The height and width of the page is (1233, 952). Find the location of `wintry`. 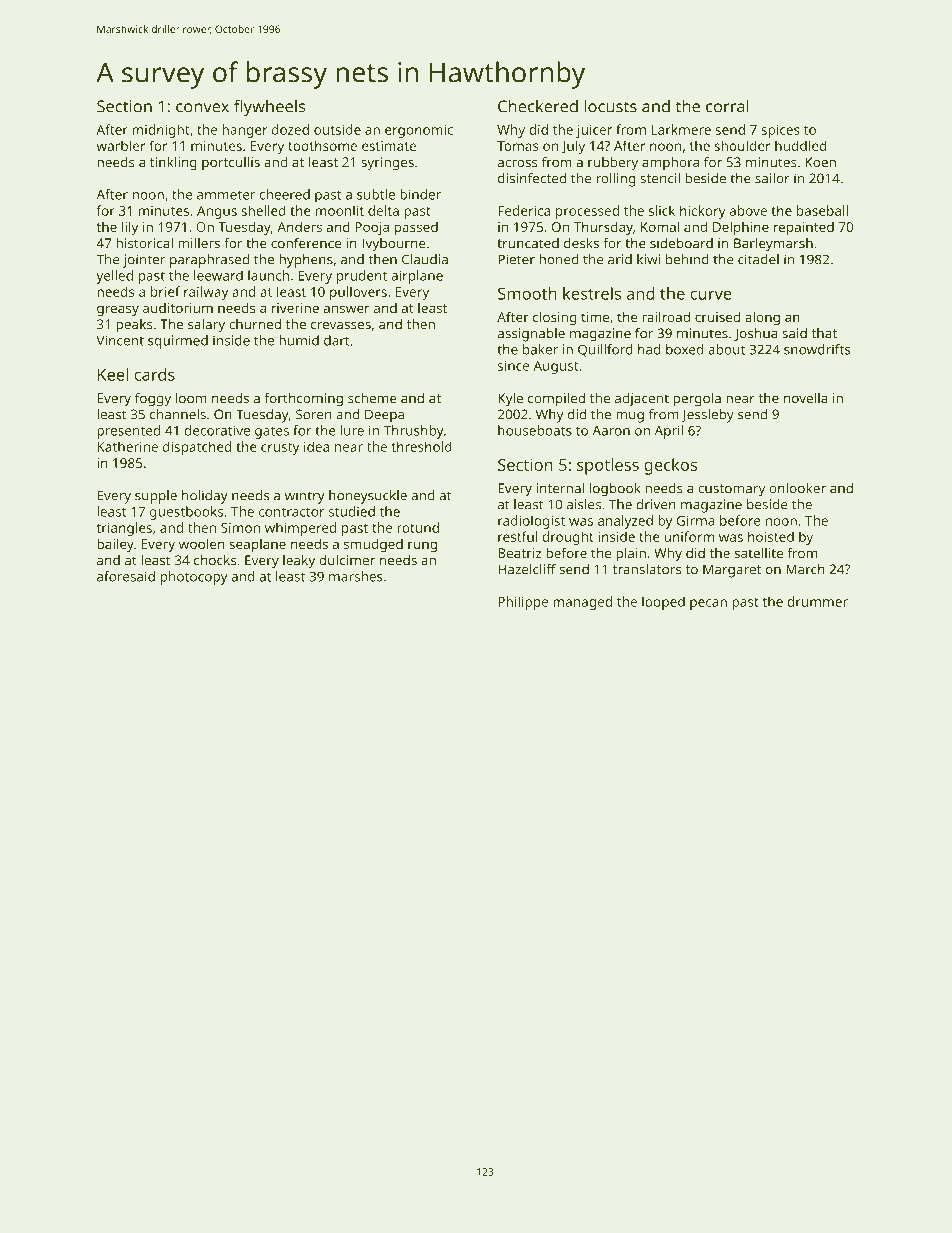

wintry is located at coordinates (305, 497).
